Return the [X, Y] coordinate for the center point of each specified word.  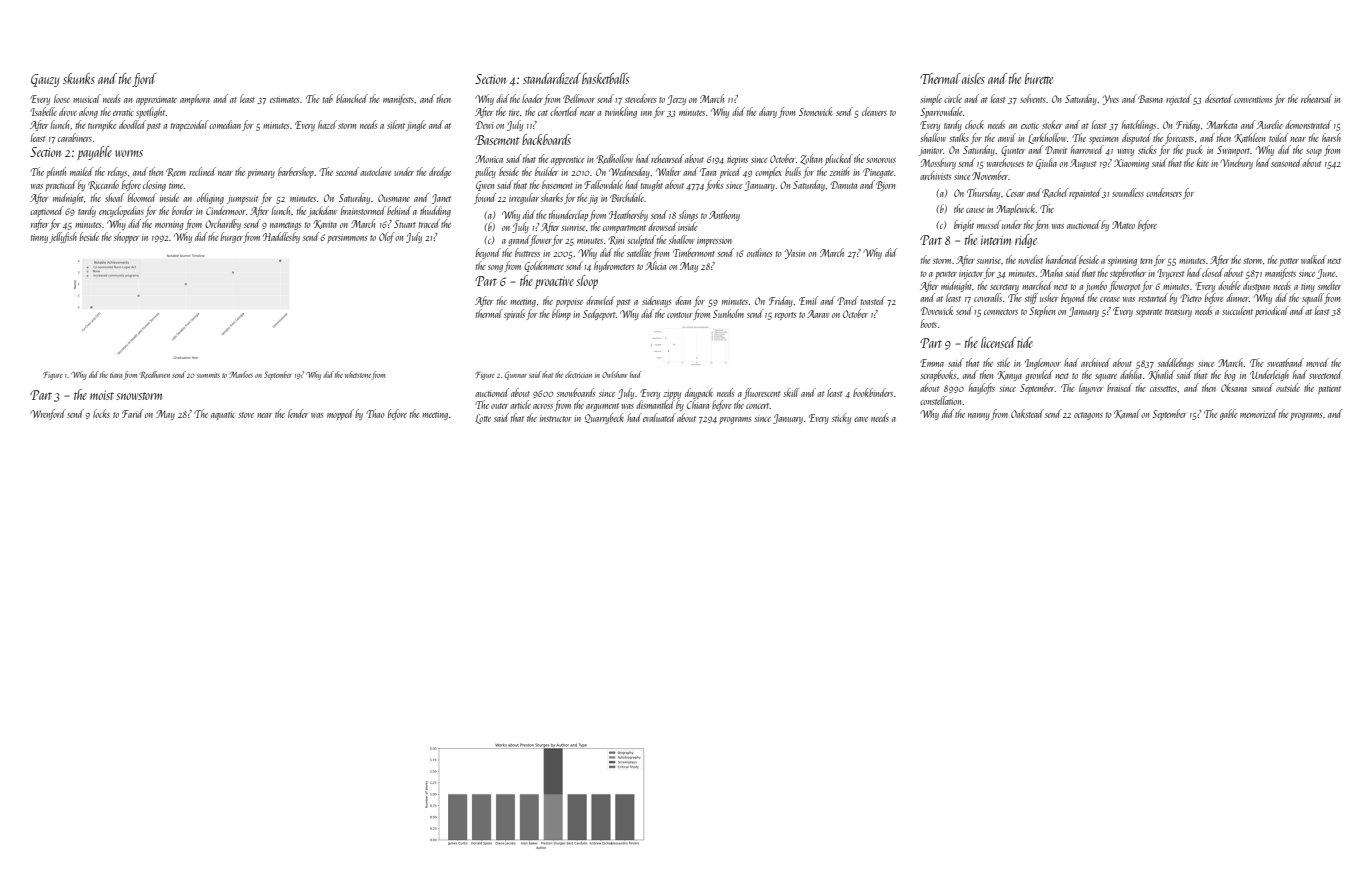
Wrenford [48, 414]
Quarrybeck [604, 418]
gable [1229, 414]
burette [1039, 78]
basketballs [605, 78]
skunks [79, 78]
